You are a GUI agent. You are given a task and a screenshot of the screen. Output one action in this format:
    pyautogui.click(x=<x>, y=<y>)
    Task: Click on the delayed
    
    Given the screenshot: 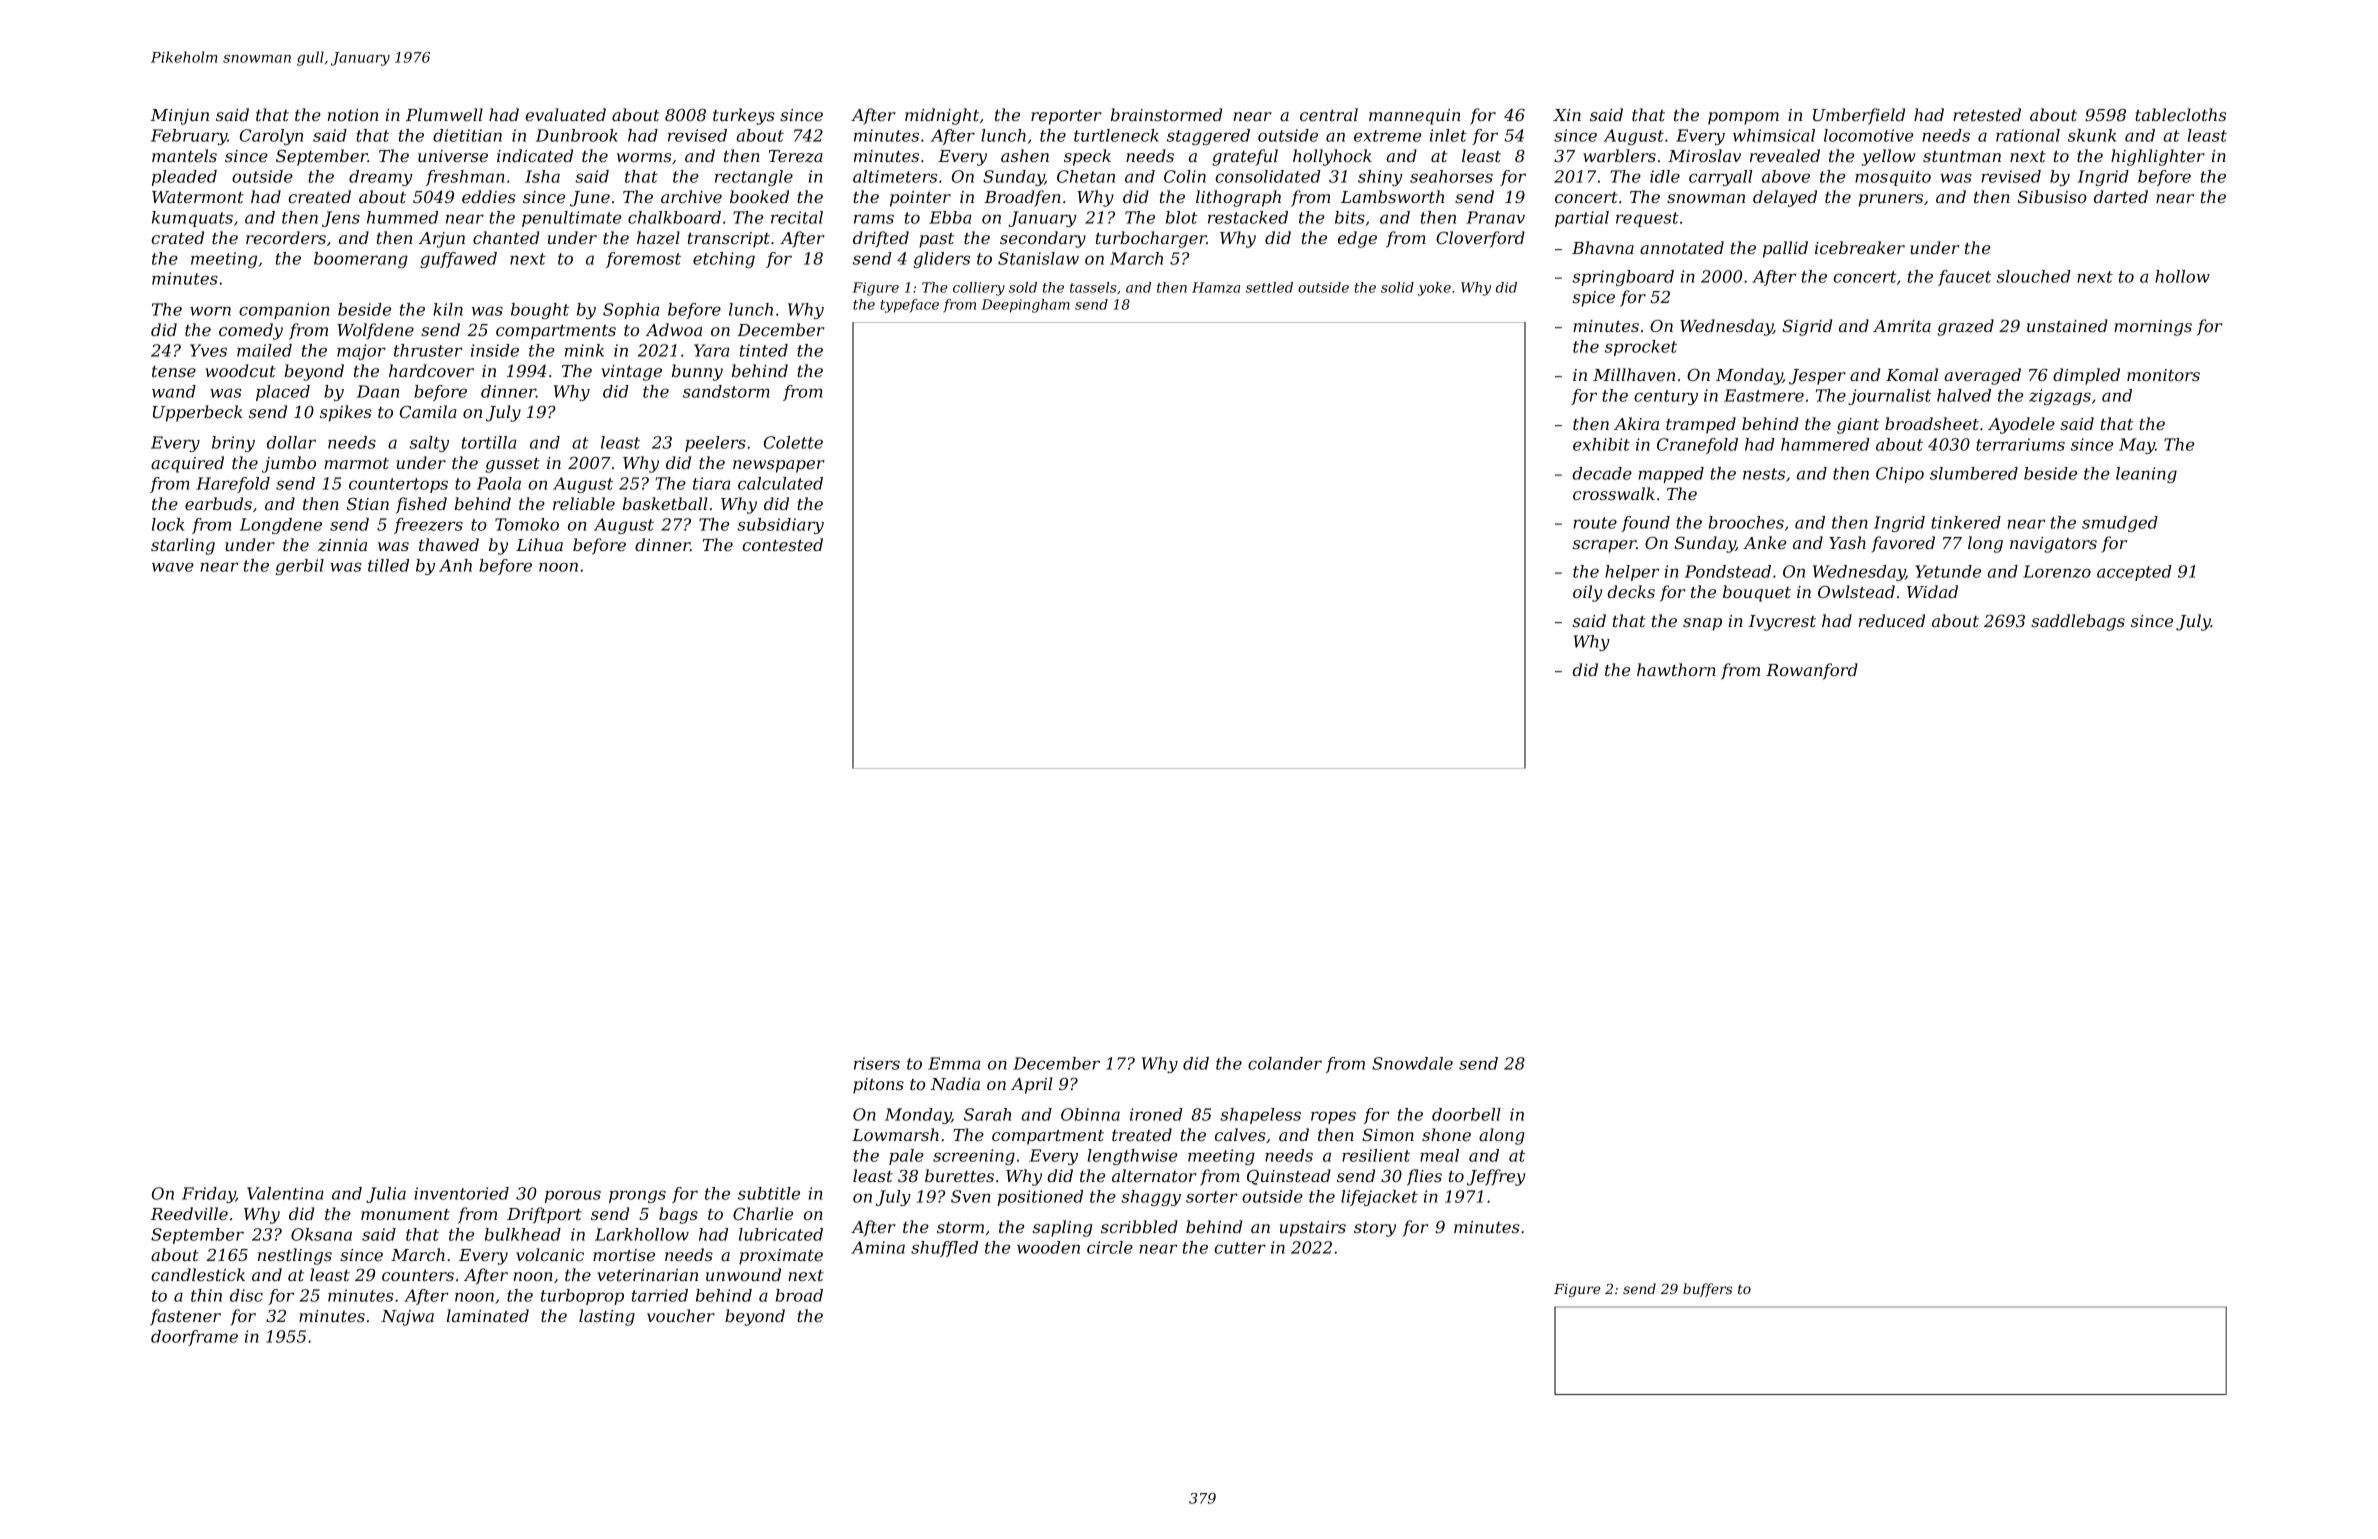 What is the action you would take?
    pyautogui.click(x=1785, y=198)
